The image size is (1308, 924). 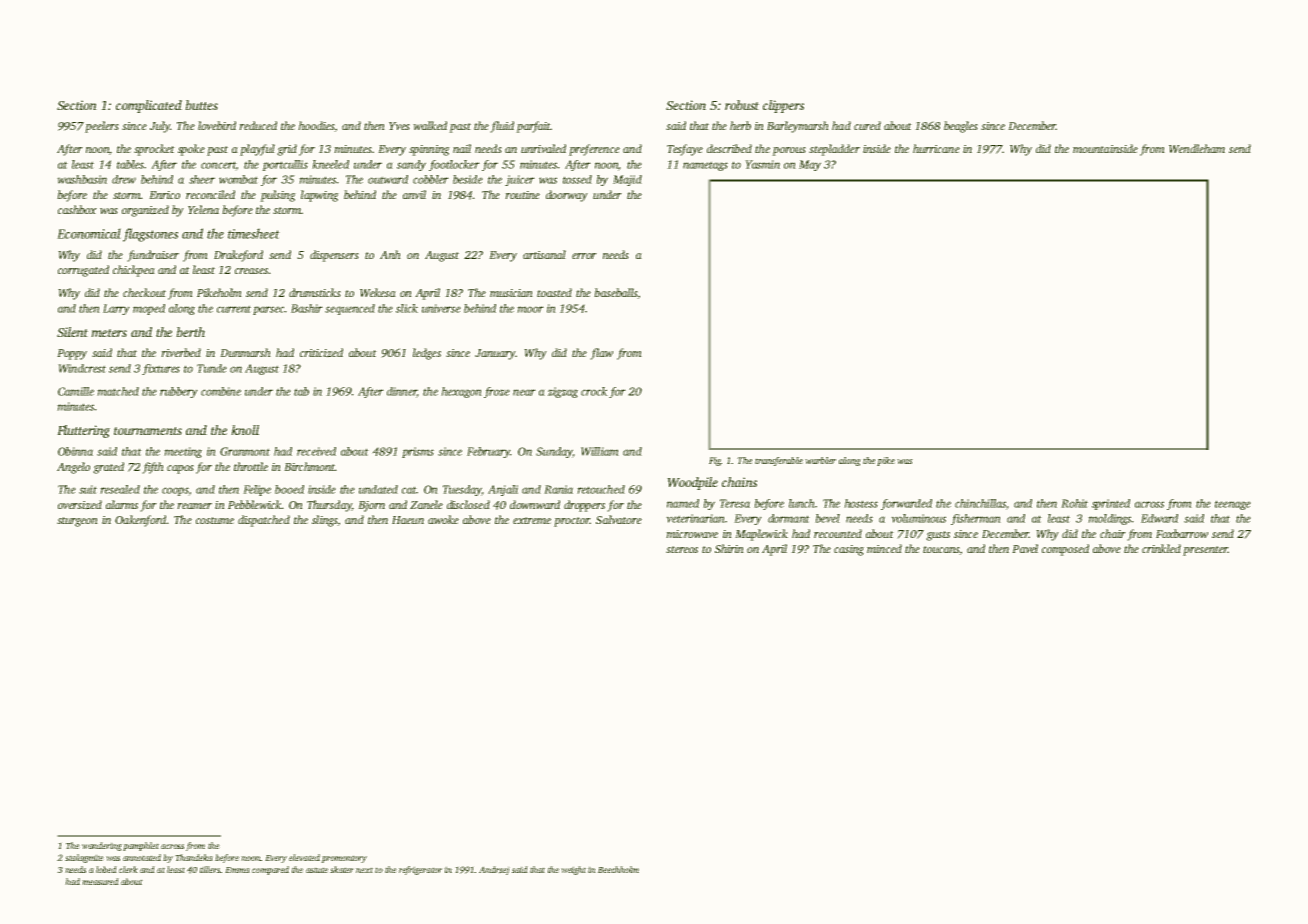 I want to click on buttes, so click(x=201, y=105).
